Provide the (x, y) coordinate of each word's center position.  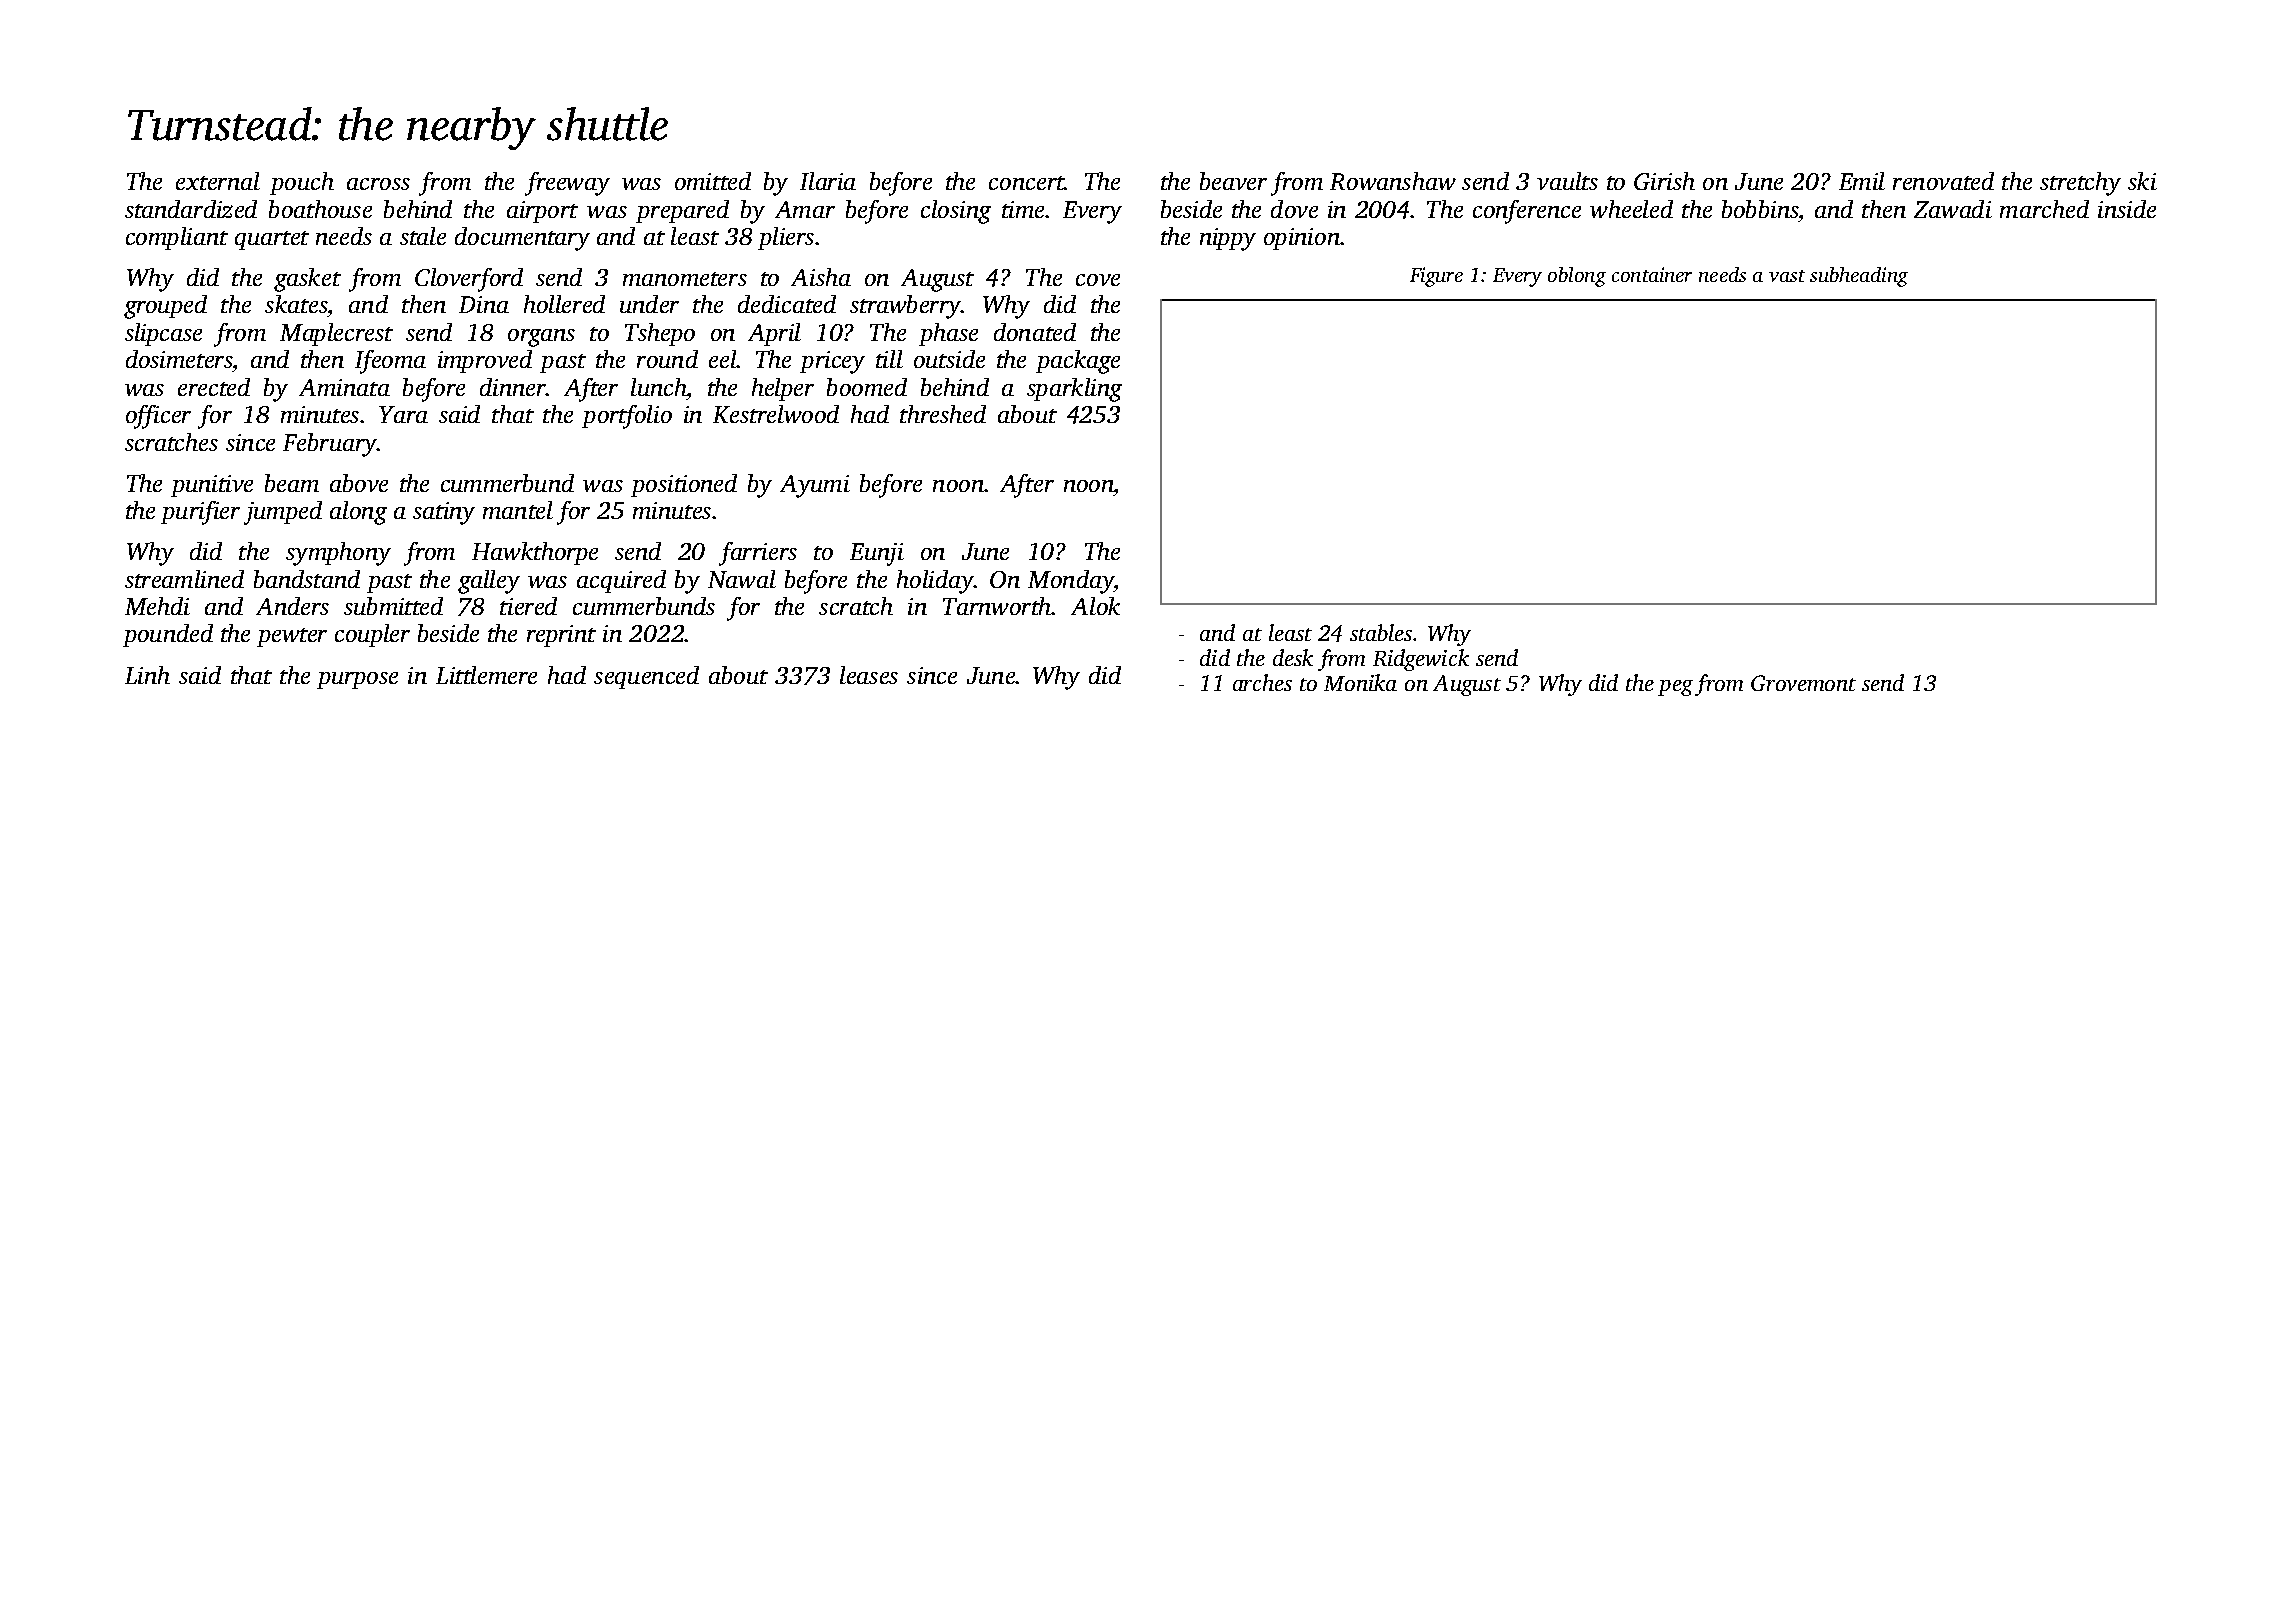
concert (1027, 183)
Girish (1664, 181)
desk (1293, 657)
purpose (357, 680)
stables (1381, 632)
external (218, 181)
